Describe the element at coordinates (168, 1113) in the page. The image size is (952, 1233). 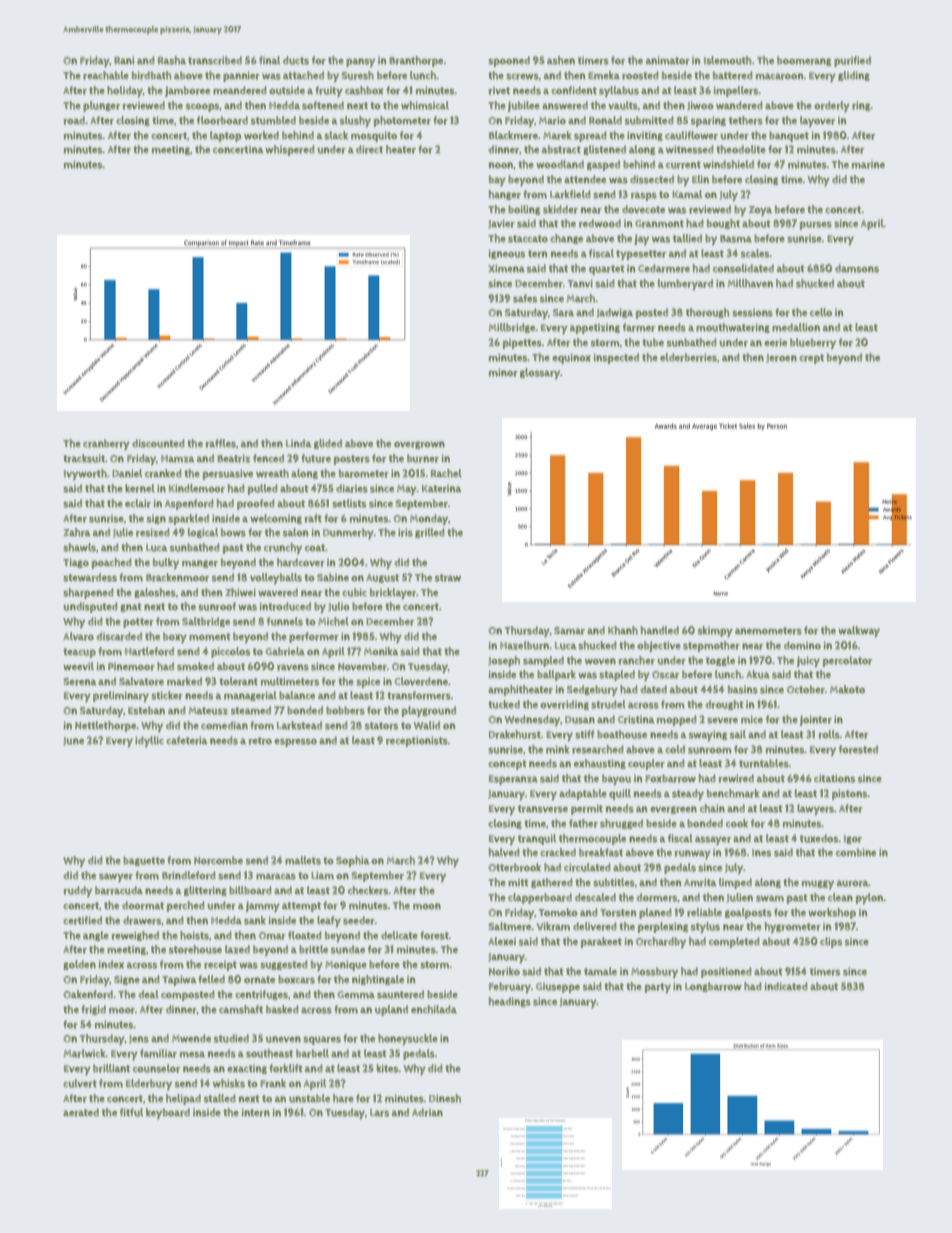
I see `keyboard` at that location.
